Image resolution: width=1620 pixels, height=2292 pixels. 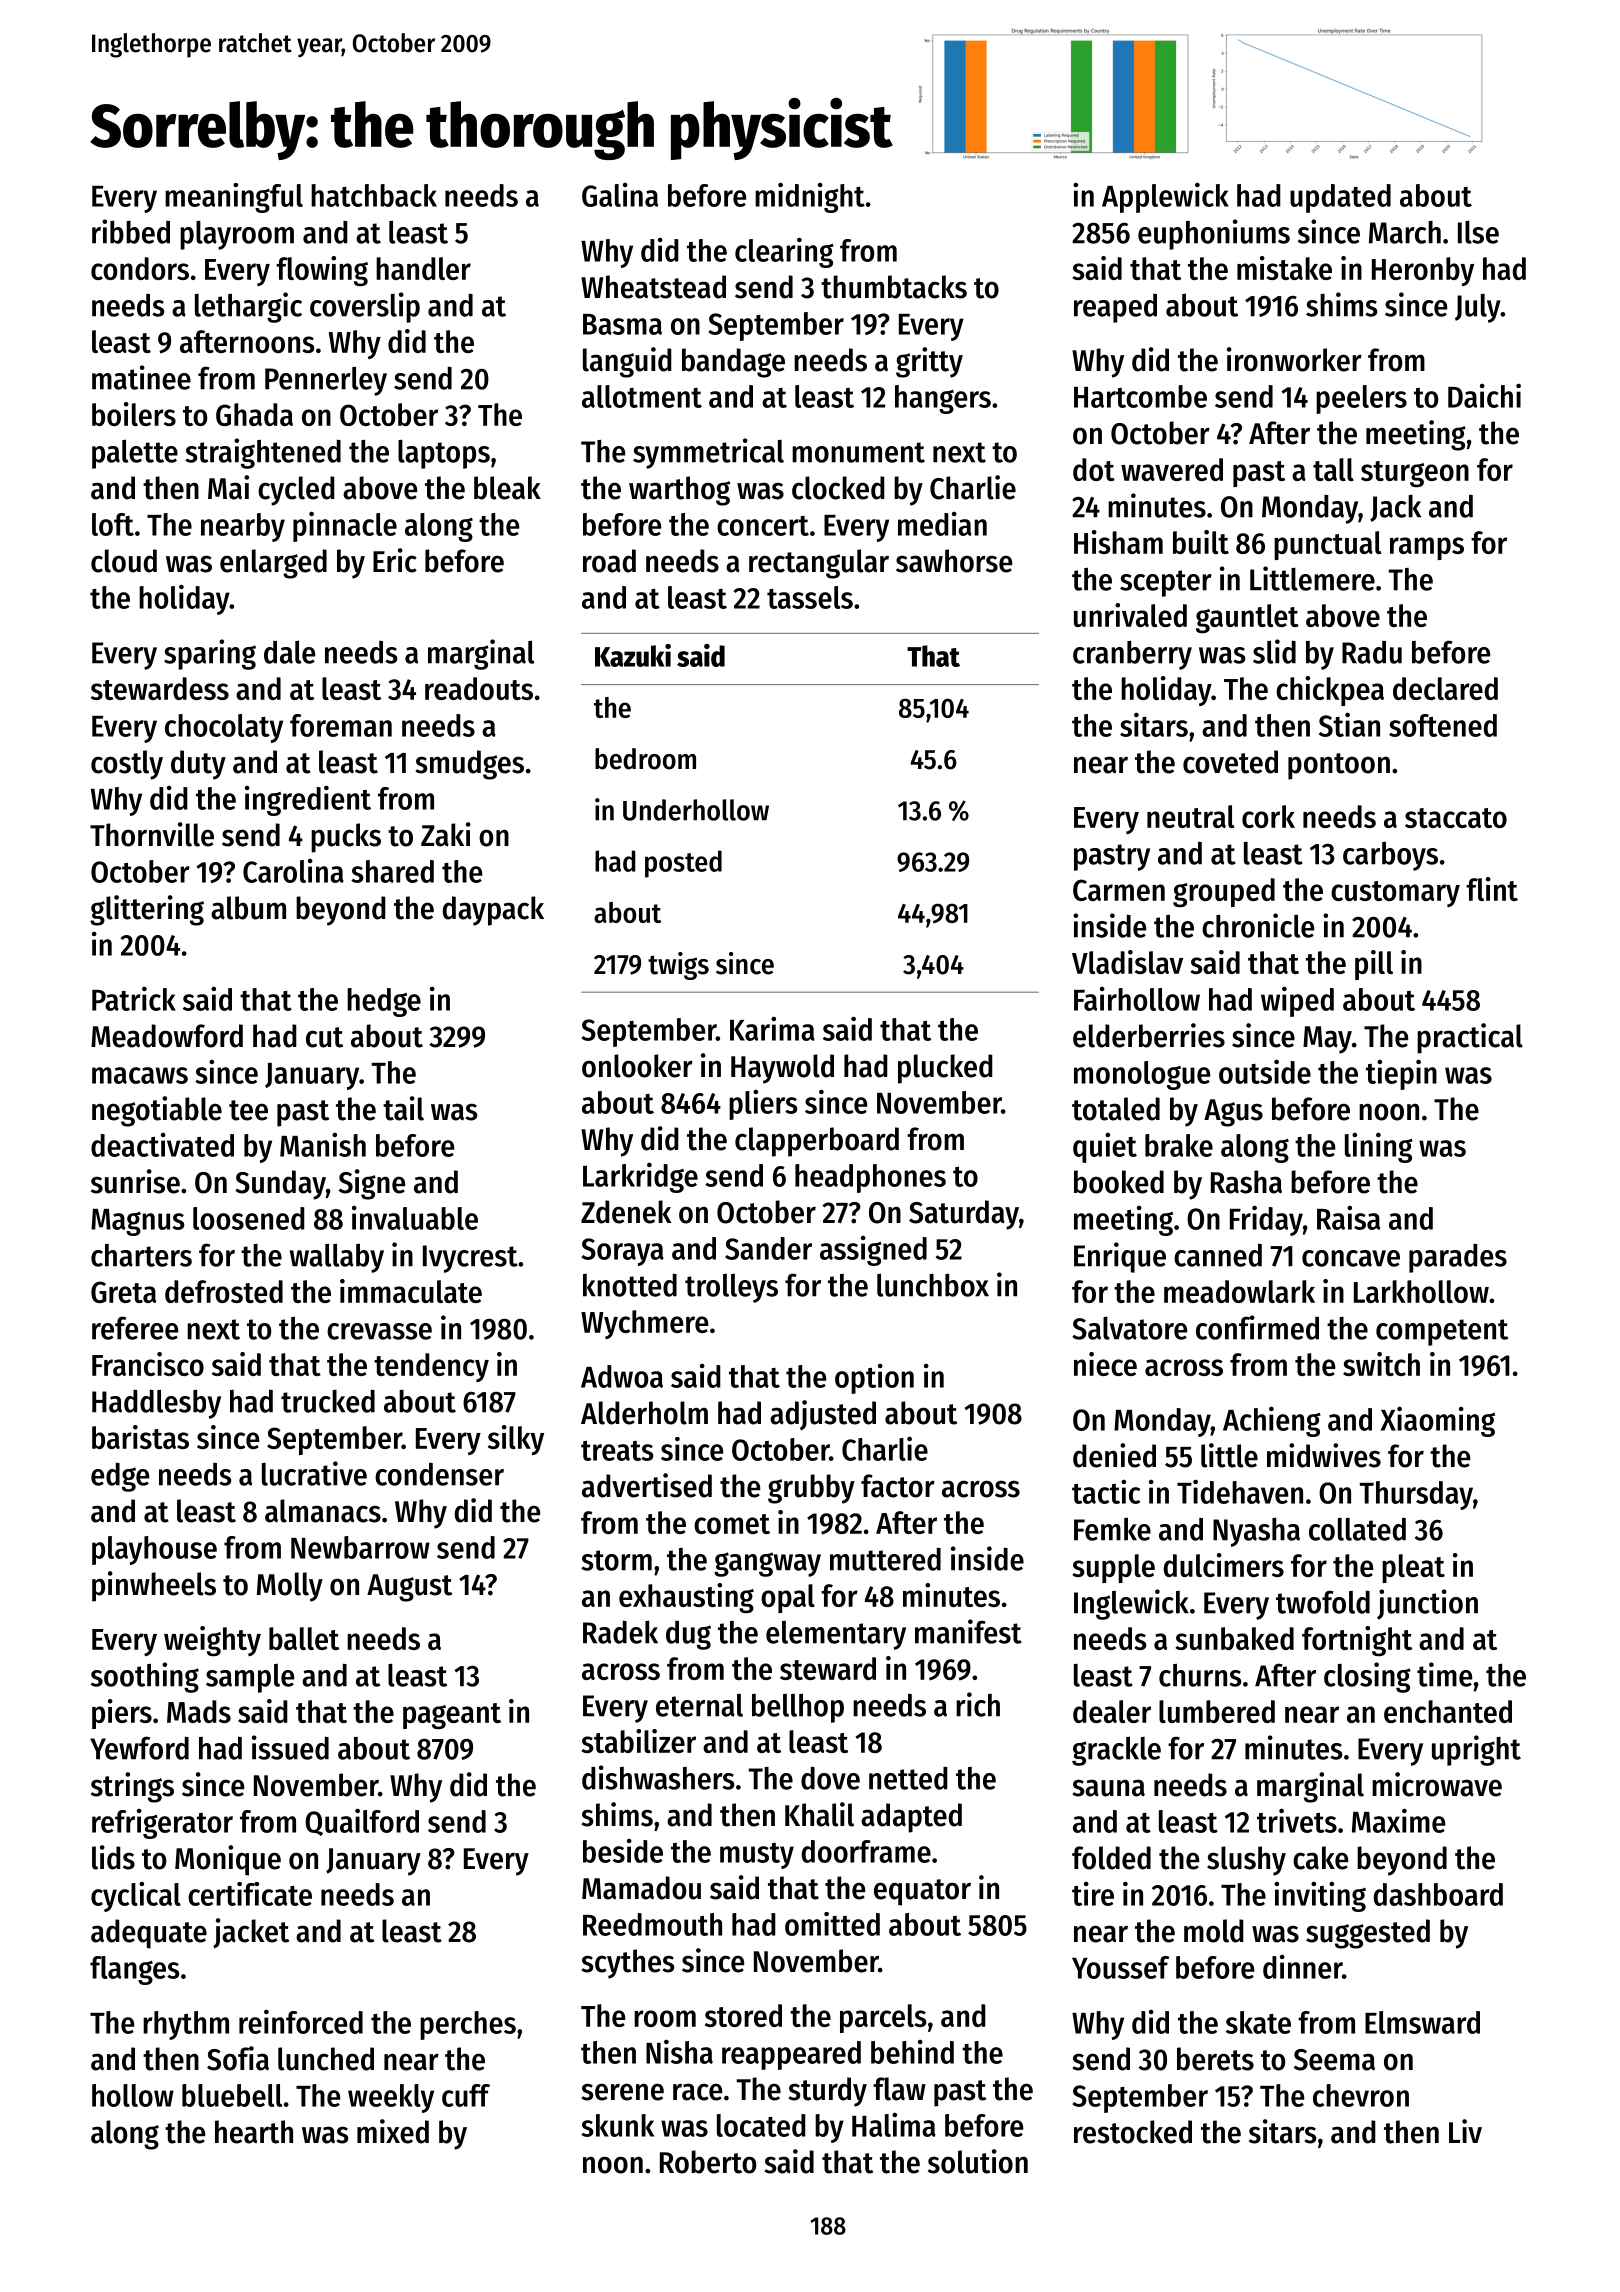 What do you see at coordinates (870, 1178) in the document?
I see `headphones` at bounding box center [870, 1178].
